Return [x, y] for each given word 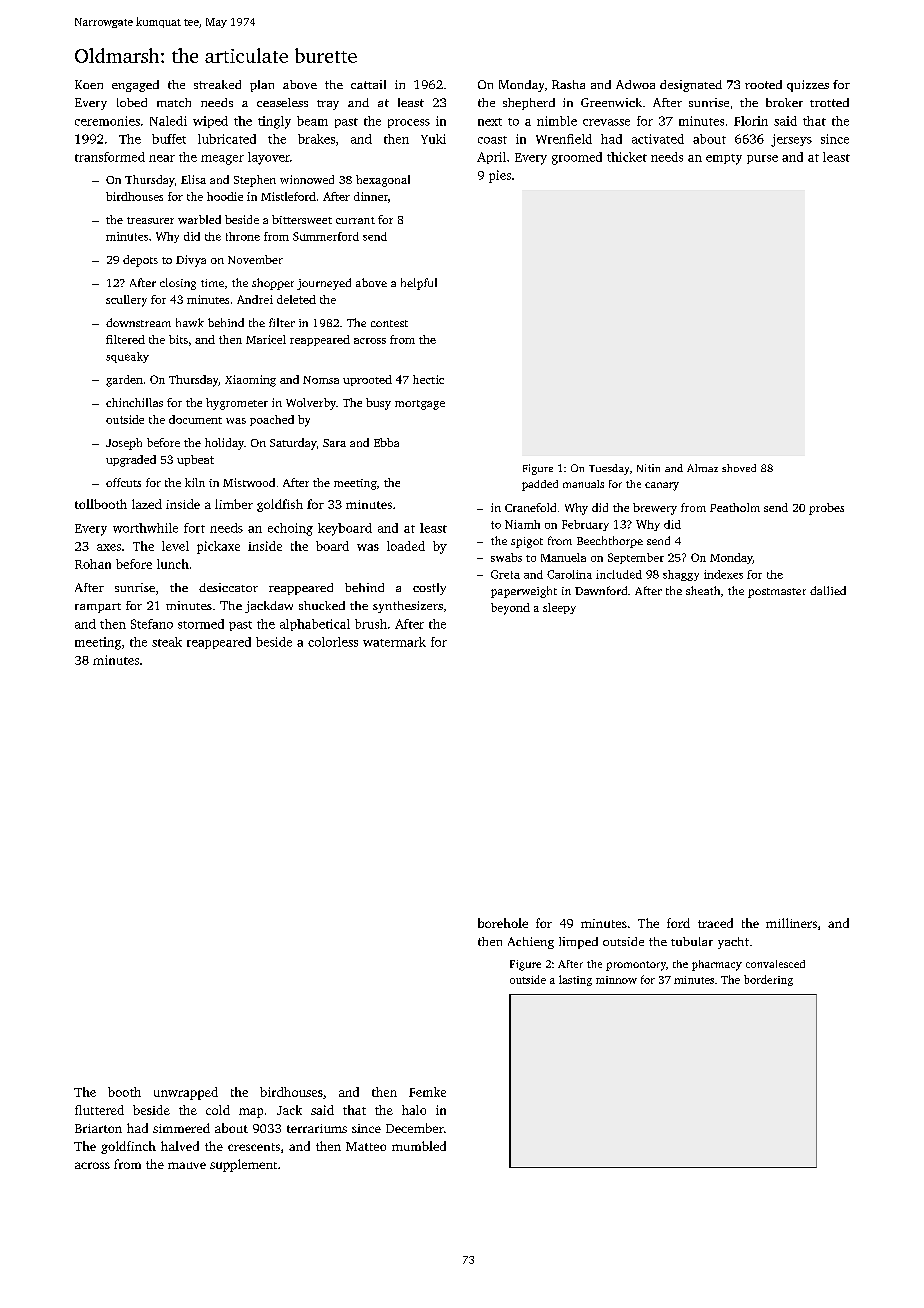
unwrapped [186, 1093]
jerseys [791, 140]
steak [167, 642]
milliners [791, 923]
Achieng [531, 943]
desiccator [228, 587]
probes [826, 509]
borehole [503, 923]
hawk [190, 322]
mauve [187, 1165]
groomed [577, 158]
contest [389, 323]
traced [715, 923]
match [174, 102]
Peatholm [735, 507]
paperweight [524, 592]
